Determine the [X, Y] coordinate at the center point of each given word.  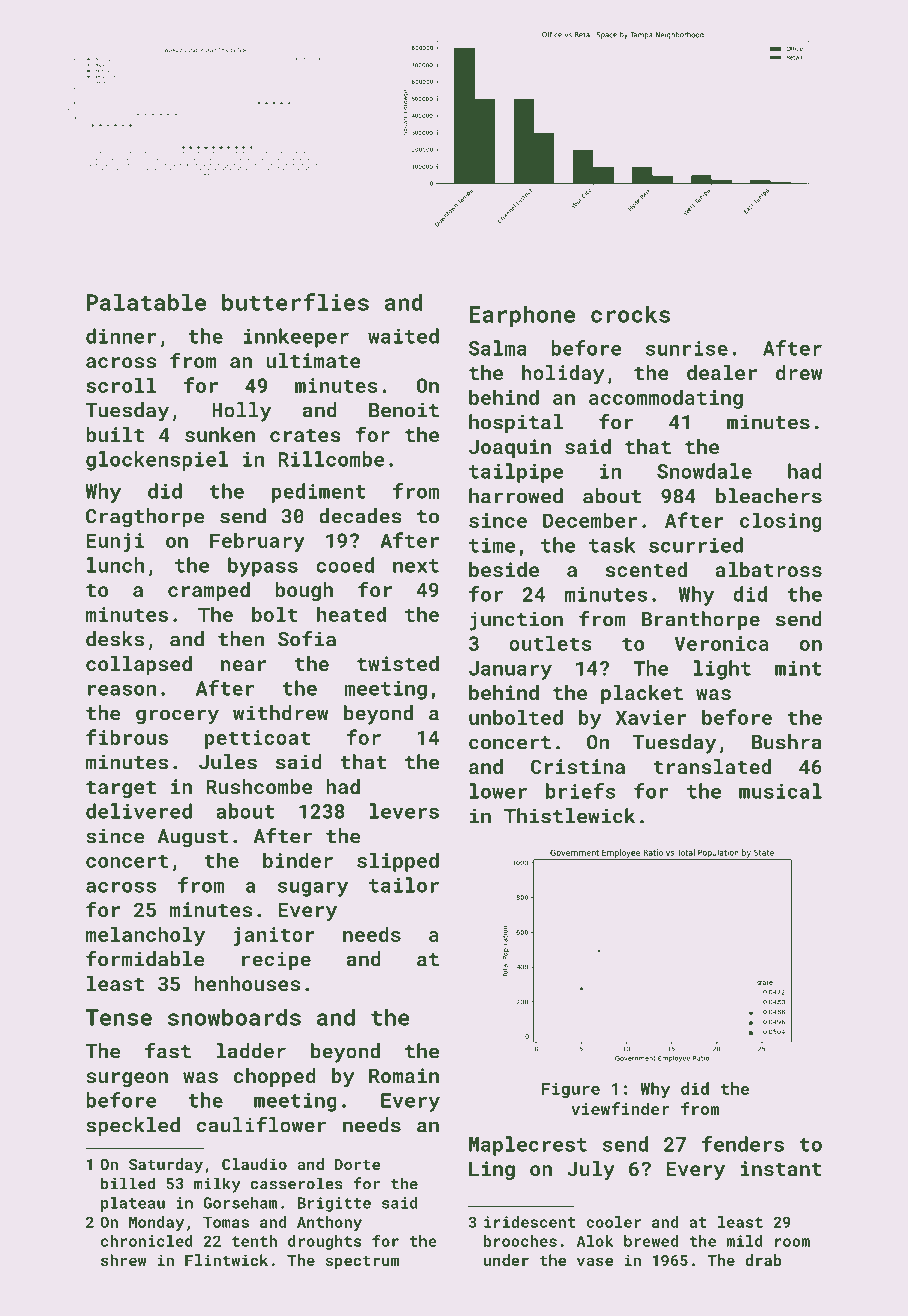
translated [712, 766]
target [121, 789]
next [416, 566]
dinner [121, 336]
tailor [404, 885]
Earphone [522, 316]
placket [642, 694]
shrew [124, 1260]
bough [304, 591]
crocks [630, 314]
